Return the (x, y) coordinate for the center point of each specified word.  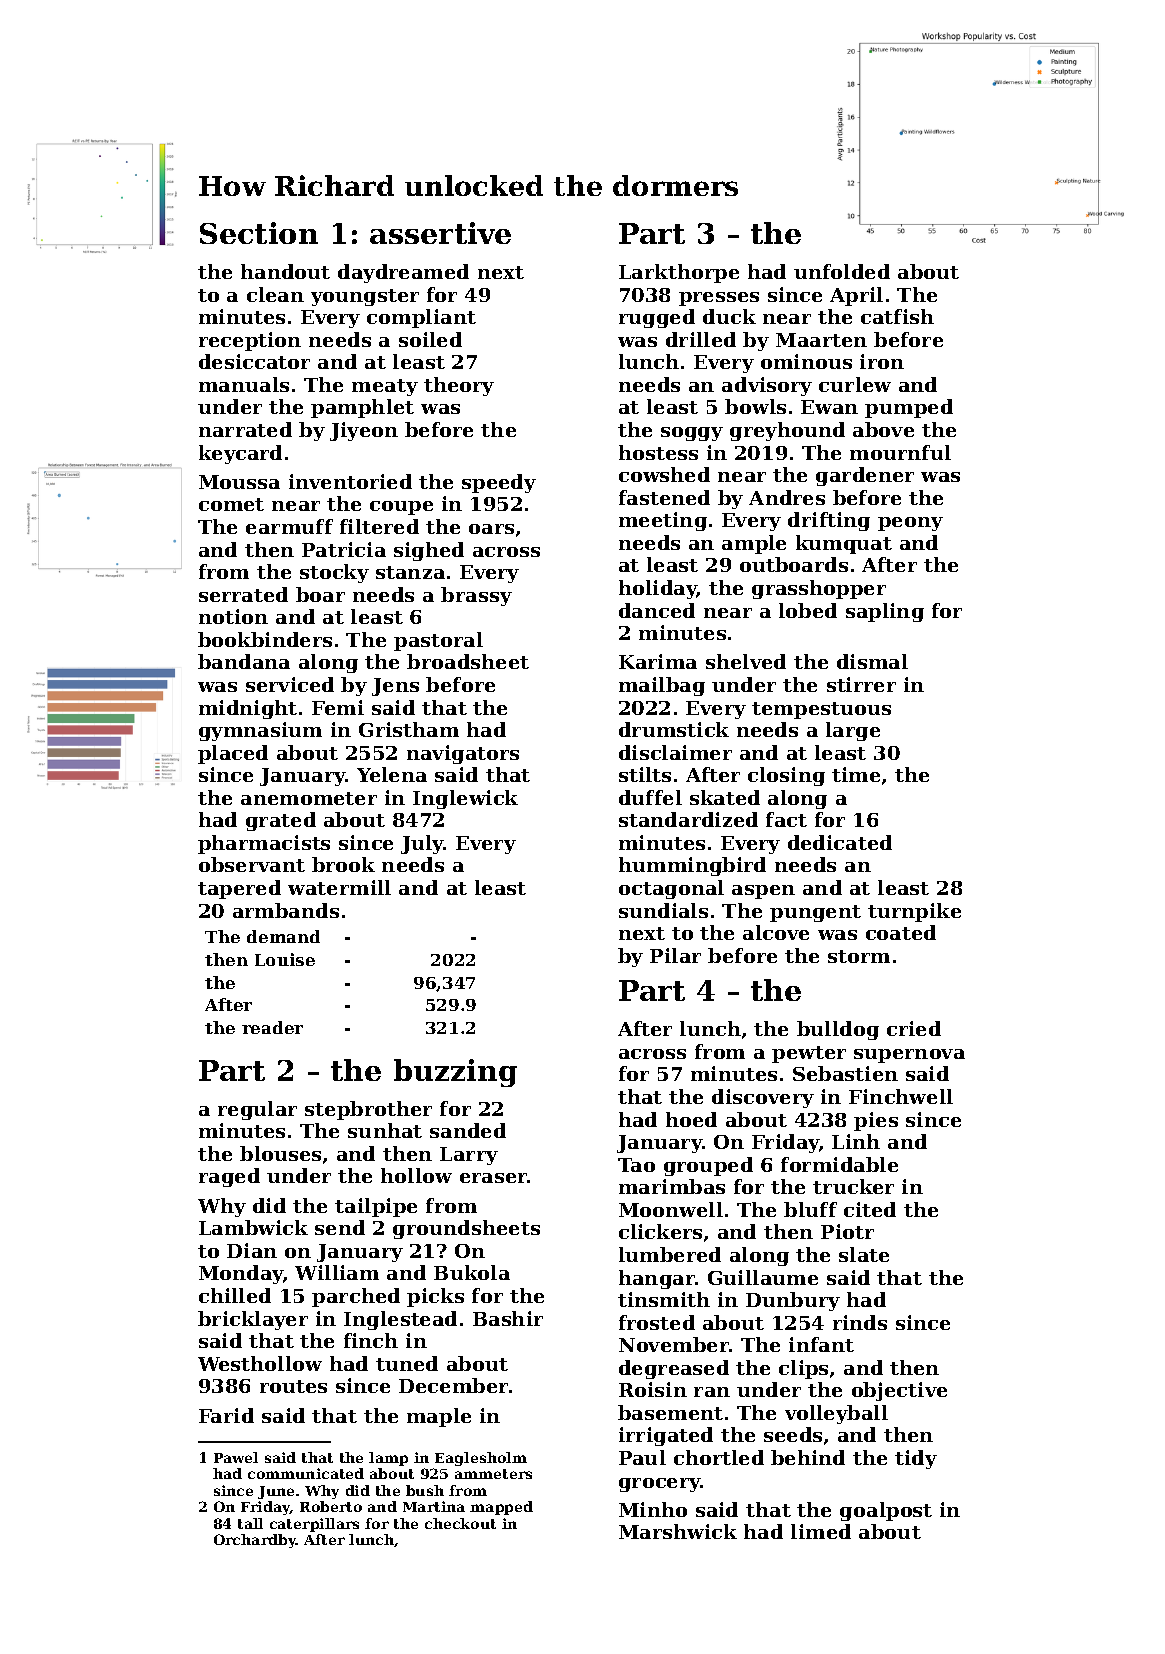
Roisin (653, 1389)
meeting (663, 521)
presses (719, 299)
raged (229, 1177)
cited (870, 1209)
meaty (385, 387)
